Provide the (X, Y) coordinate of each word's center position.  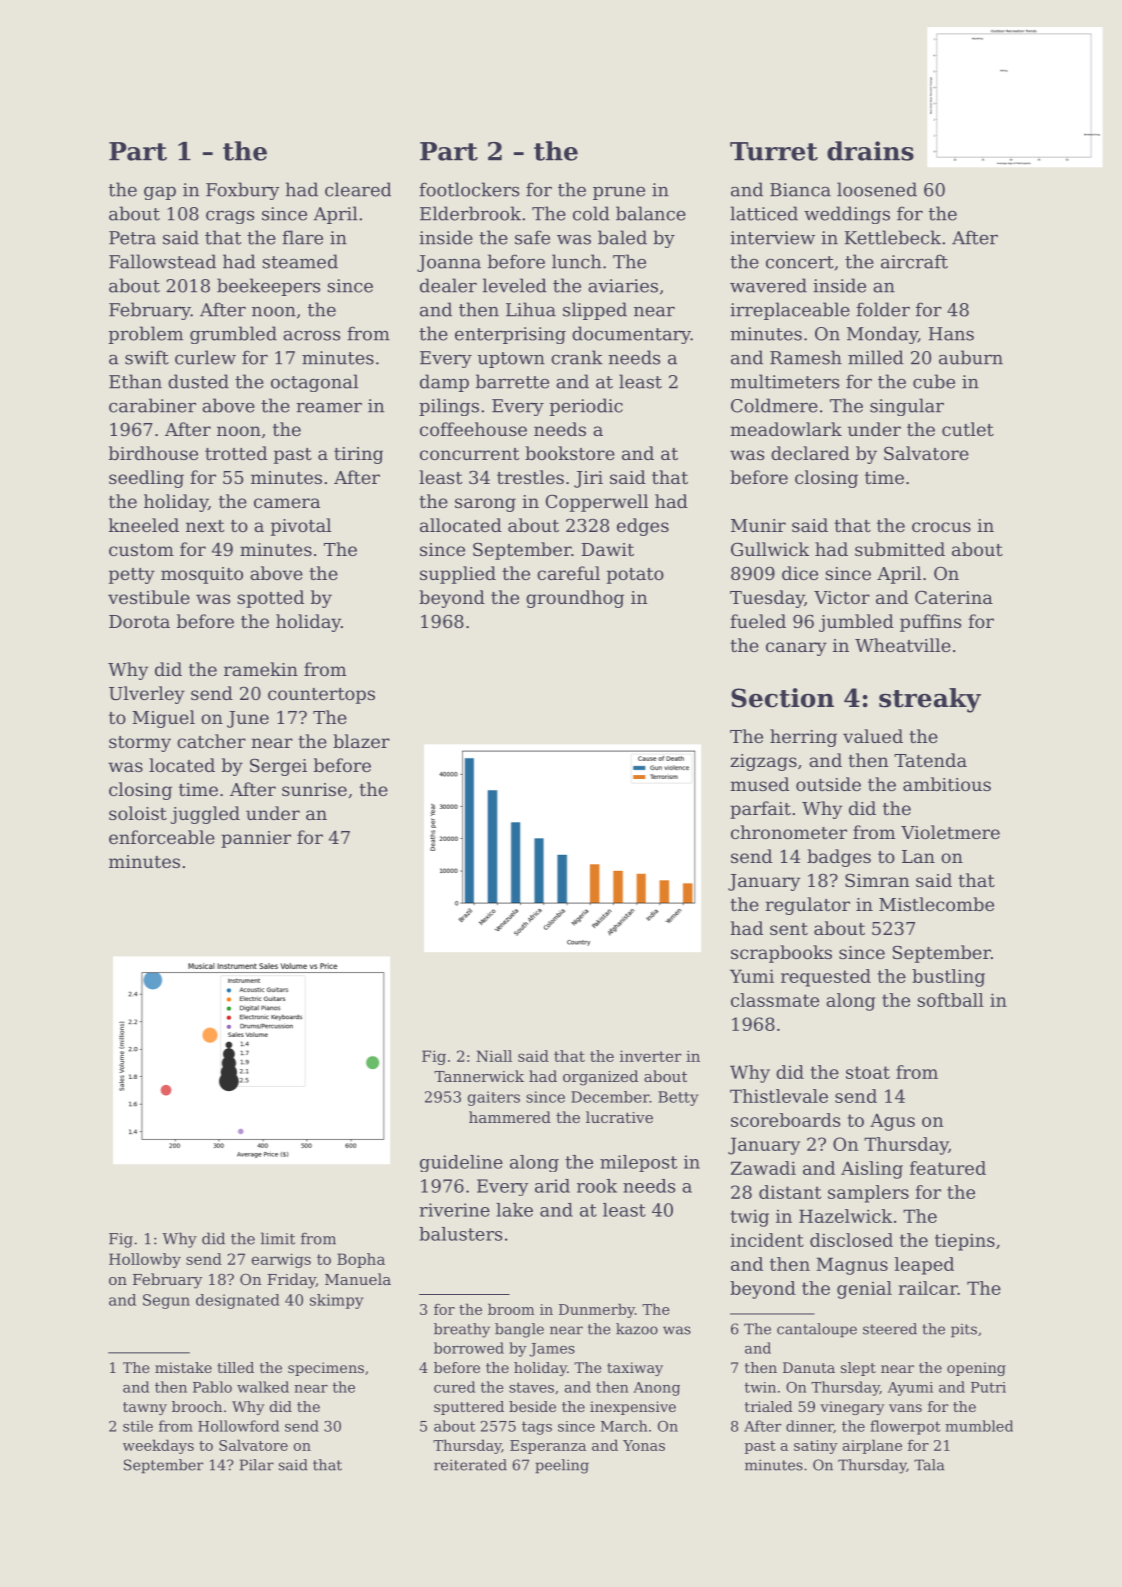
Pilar (257, 1465)
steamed (300, 261)
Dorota (139, 621)
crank (577, 357)
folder (883, 309)
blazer (361, 741)
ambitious (947, 784)
